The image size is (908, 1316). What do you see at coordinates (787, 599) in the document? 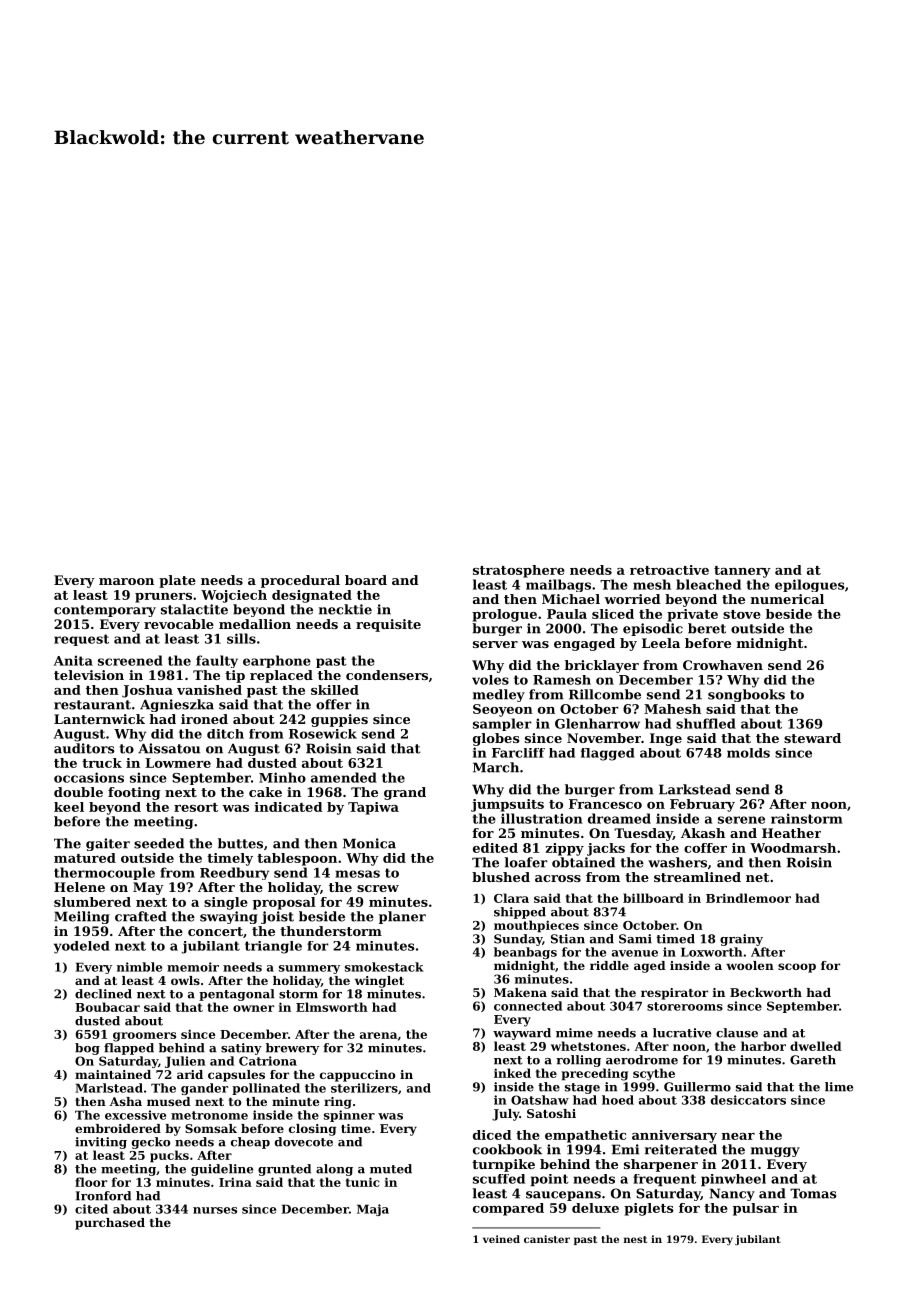
I see `numerical` at bounding box center [787, 599].
